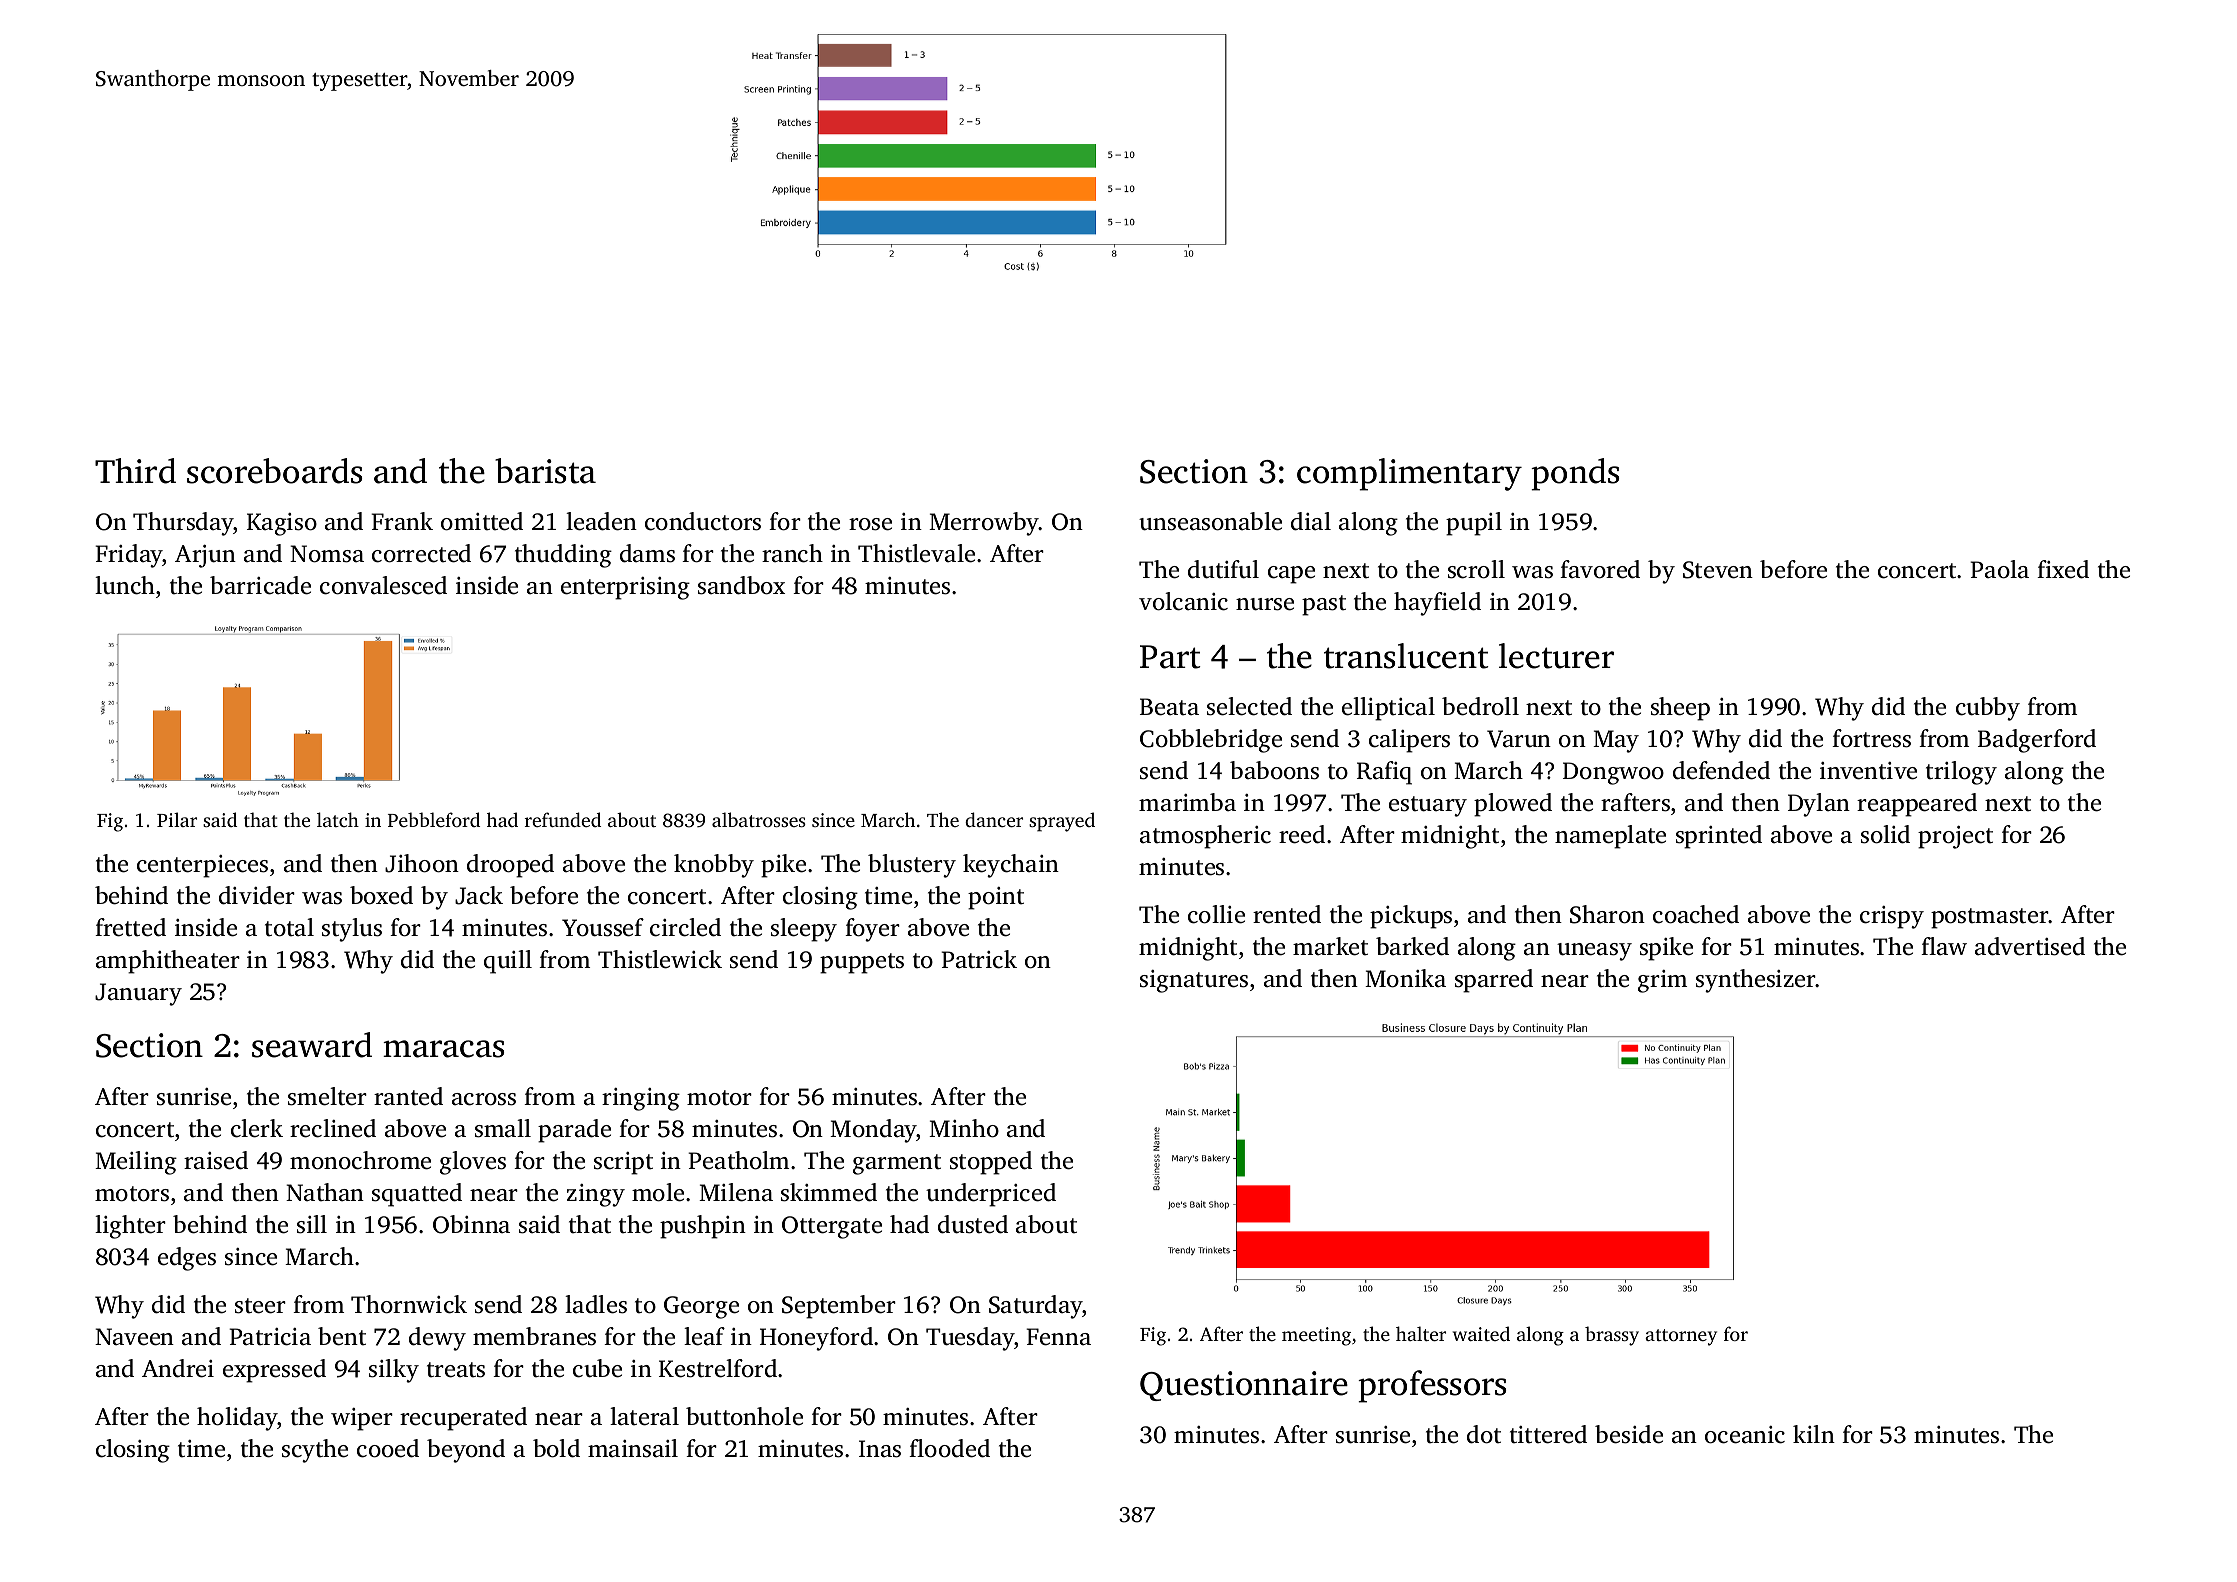  I want to click on lecturer, so click(1556, 656).
